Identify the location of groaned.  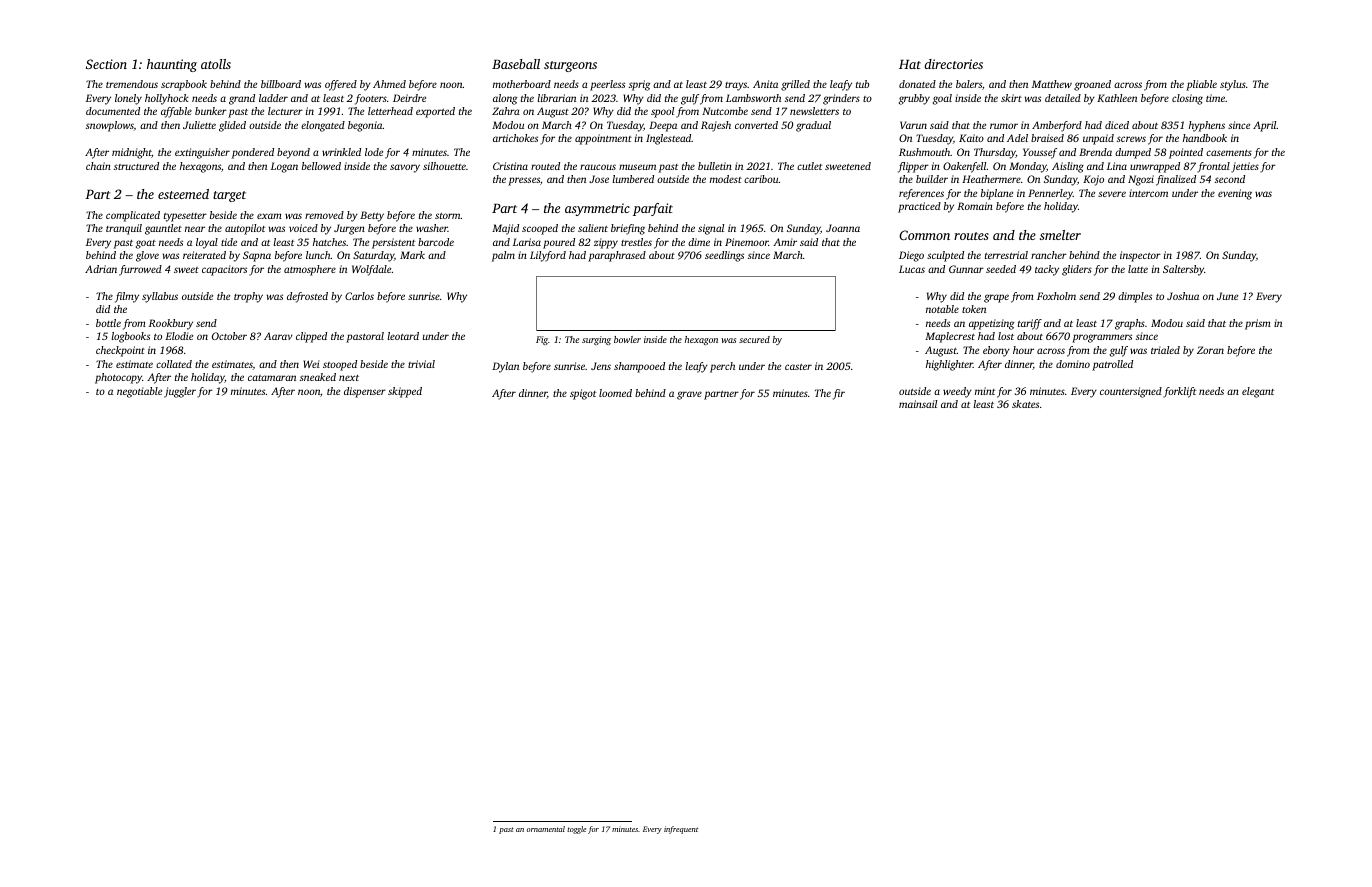
(1092, 85).
